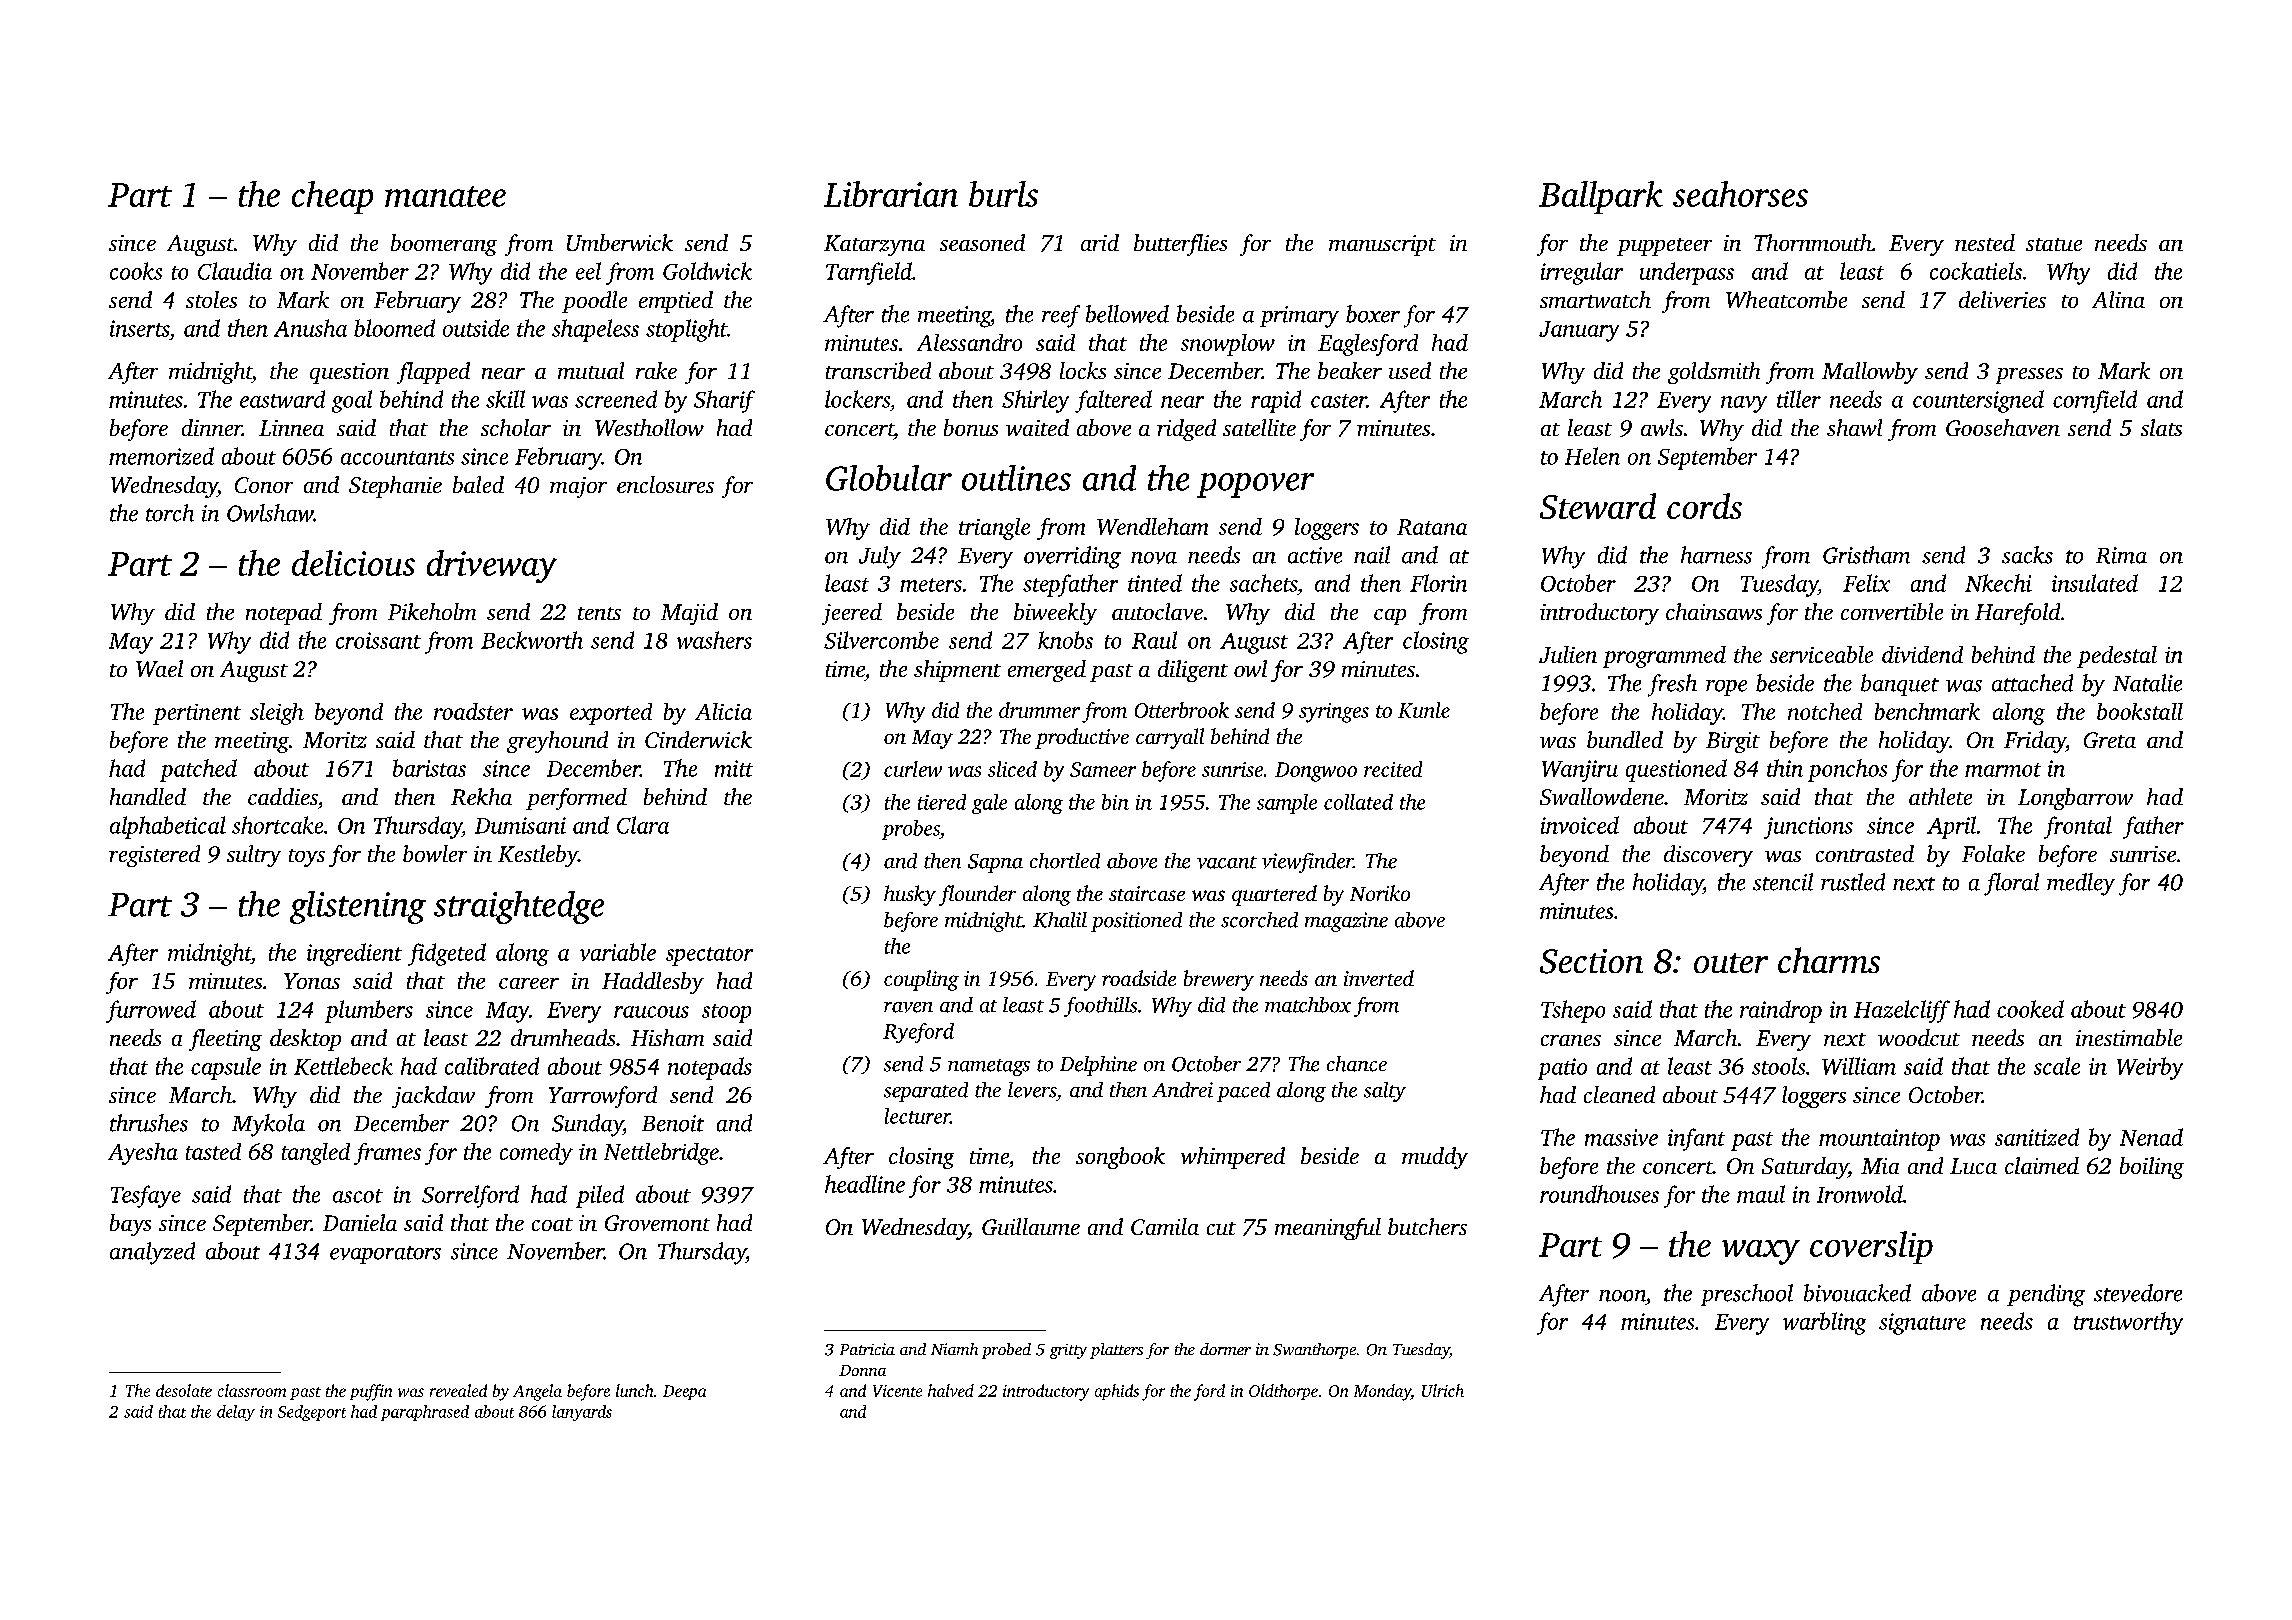 The image size is (2292, 1620). I want to click on calibrated, so click(492, 1066).
